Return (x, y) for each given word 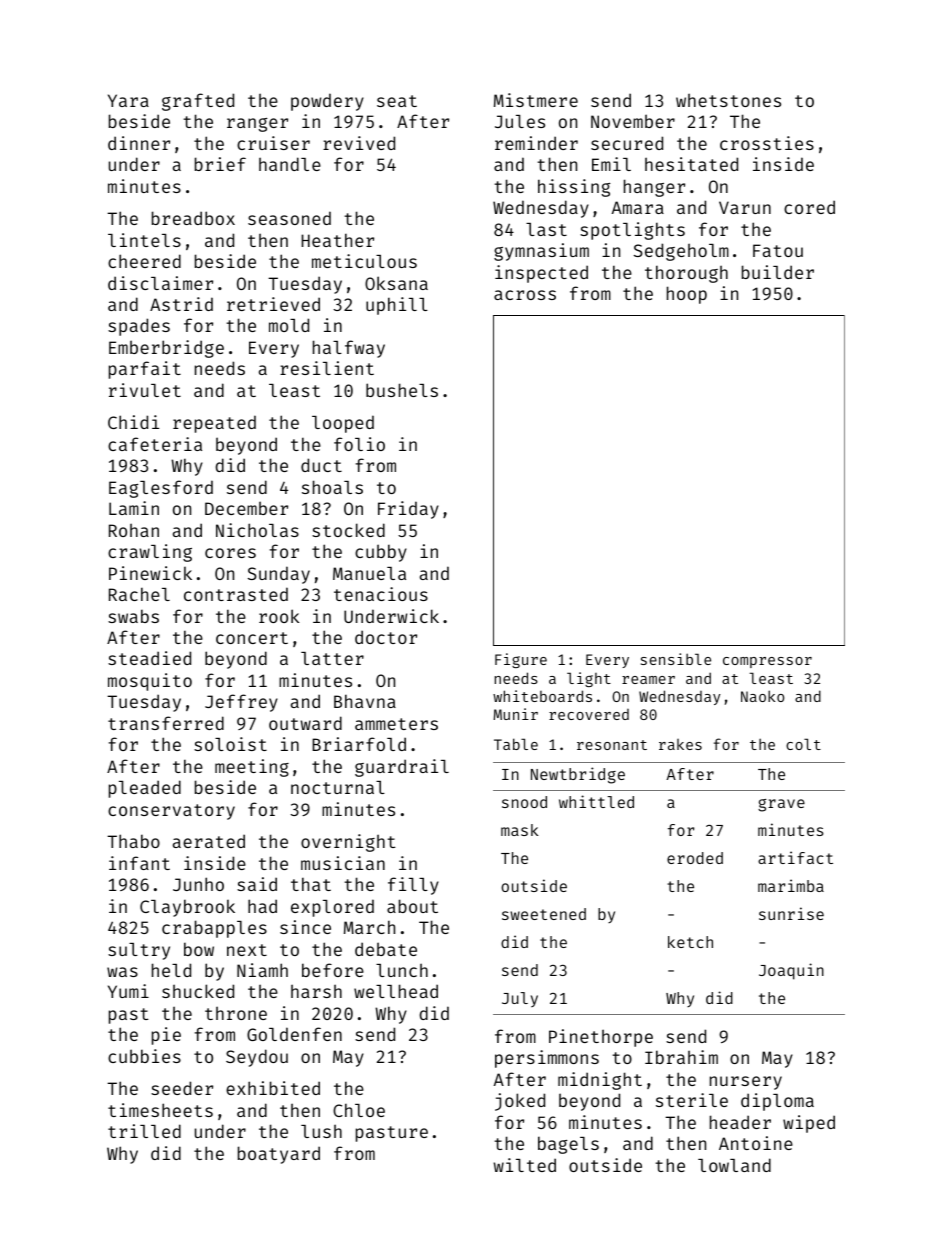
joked (520, 1102)
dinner (139, 143)
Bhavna (365, 701)
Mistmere (536, 100)
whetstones (728, 100)
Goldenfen (294, 1034)
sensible (676, 659)
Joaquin (791, 971)
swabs (133, 616)
